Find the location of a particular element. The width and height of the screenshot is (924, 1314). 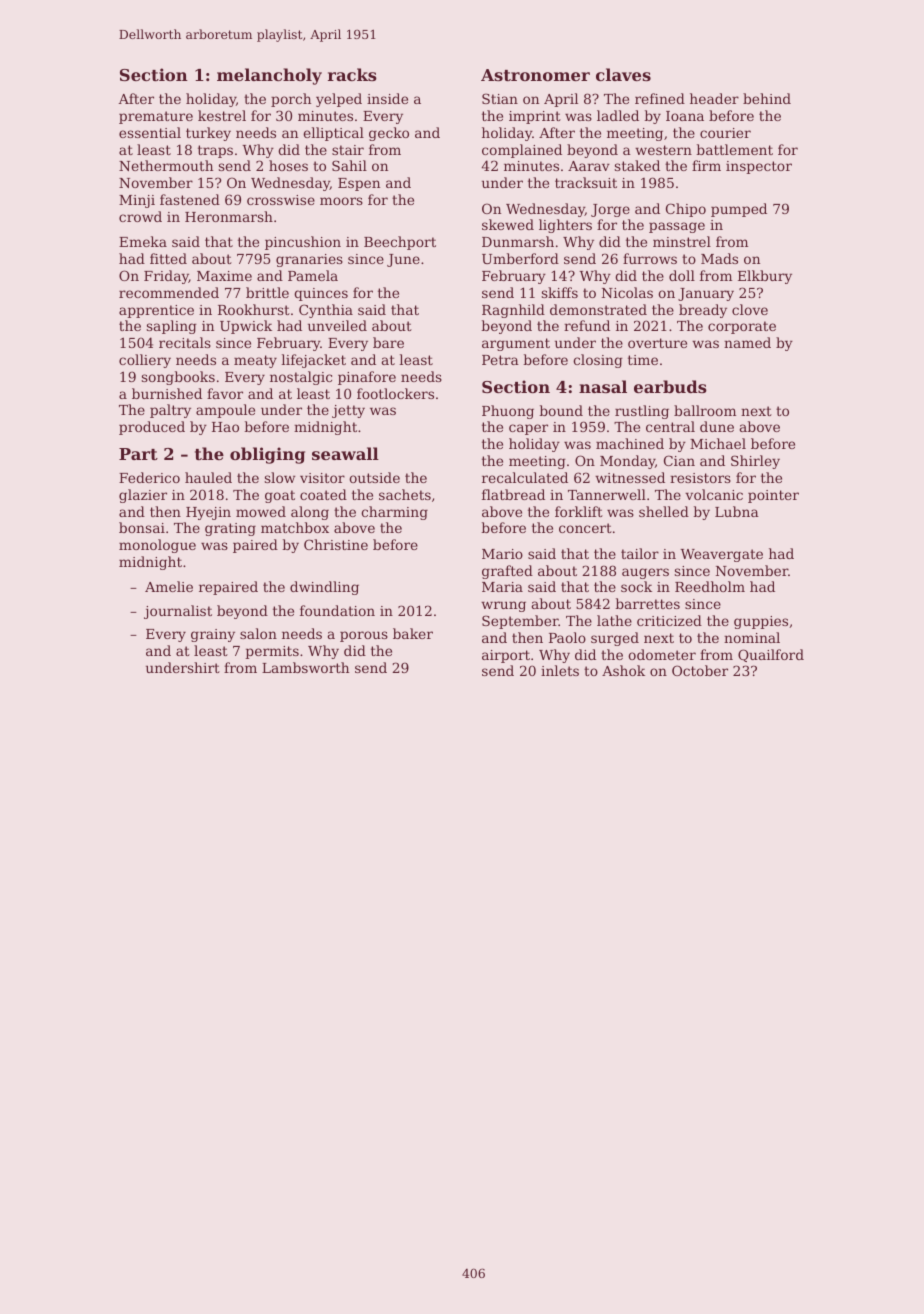

melancholy is located at coordinates (269, 76).
